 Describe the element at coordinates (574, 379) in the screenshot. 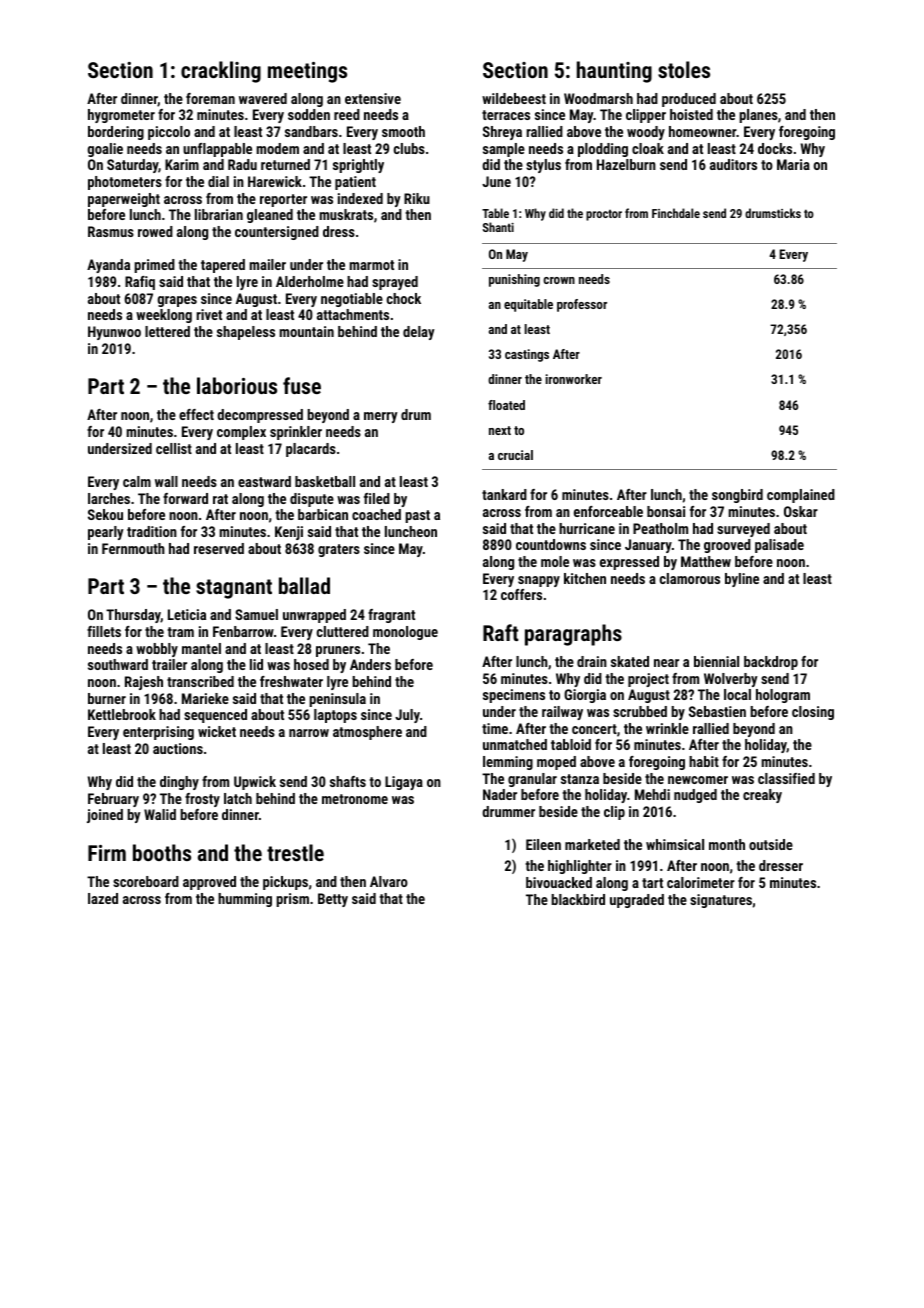

I see `ironworker` at that location.
